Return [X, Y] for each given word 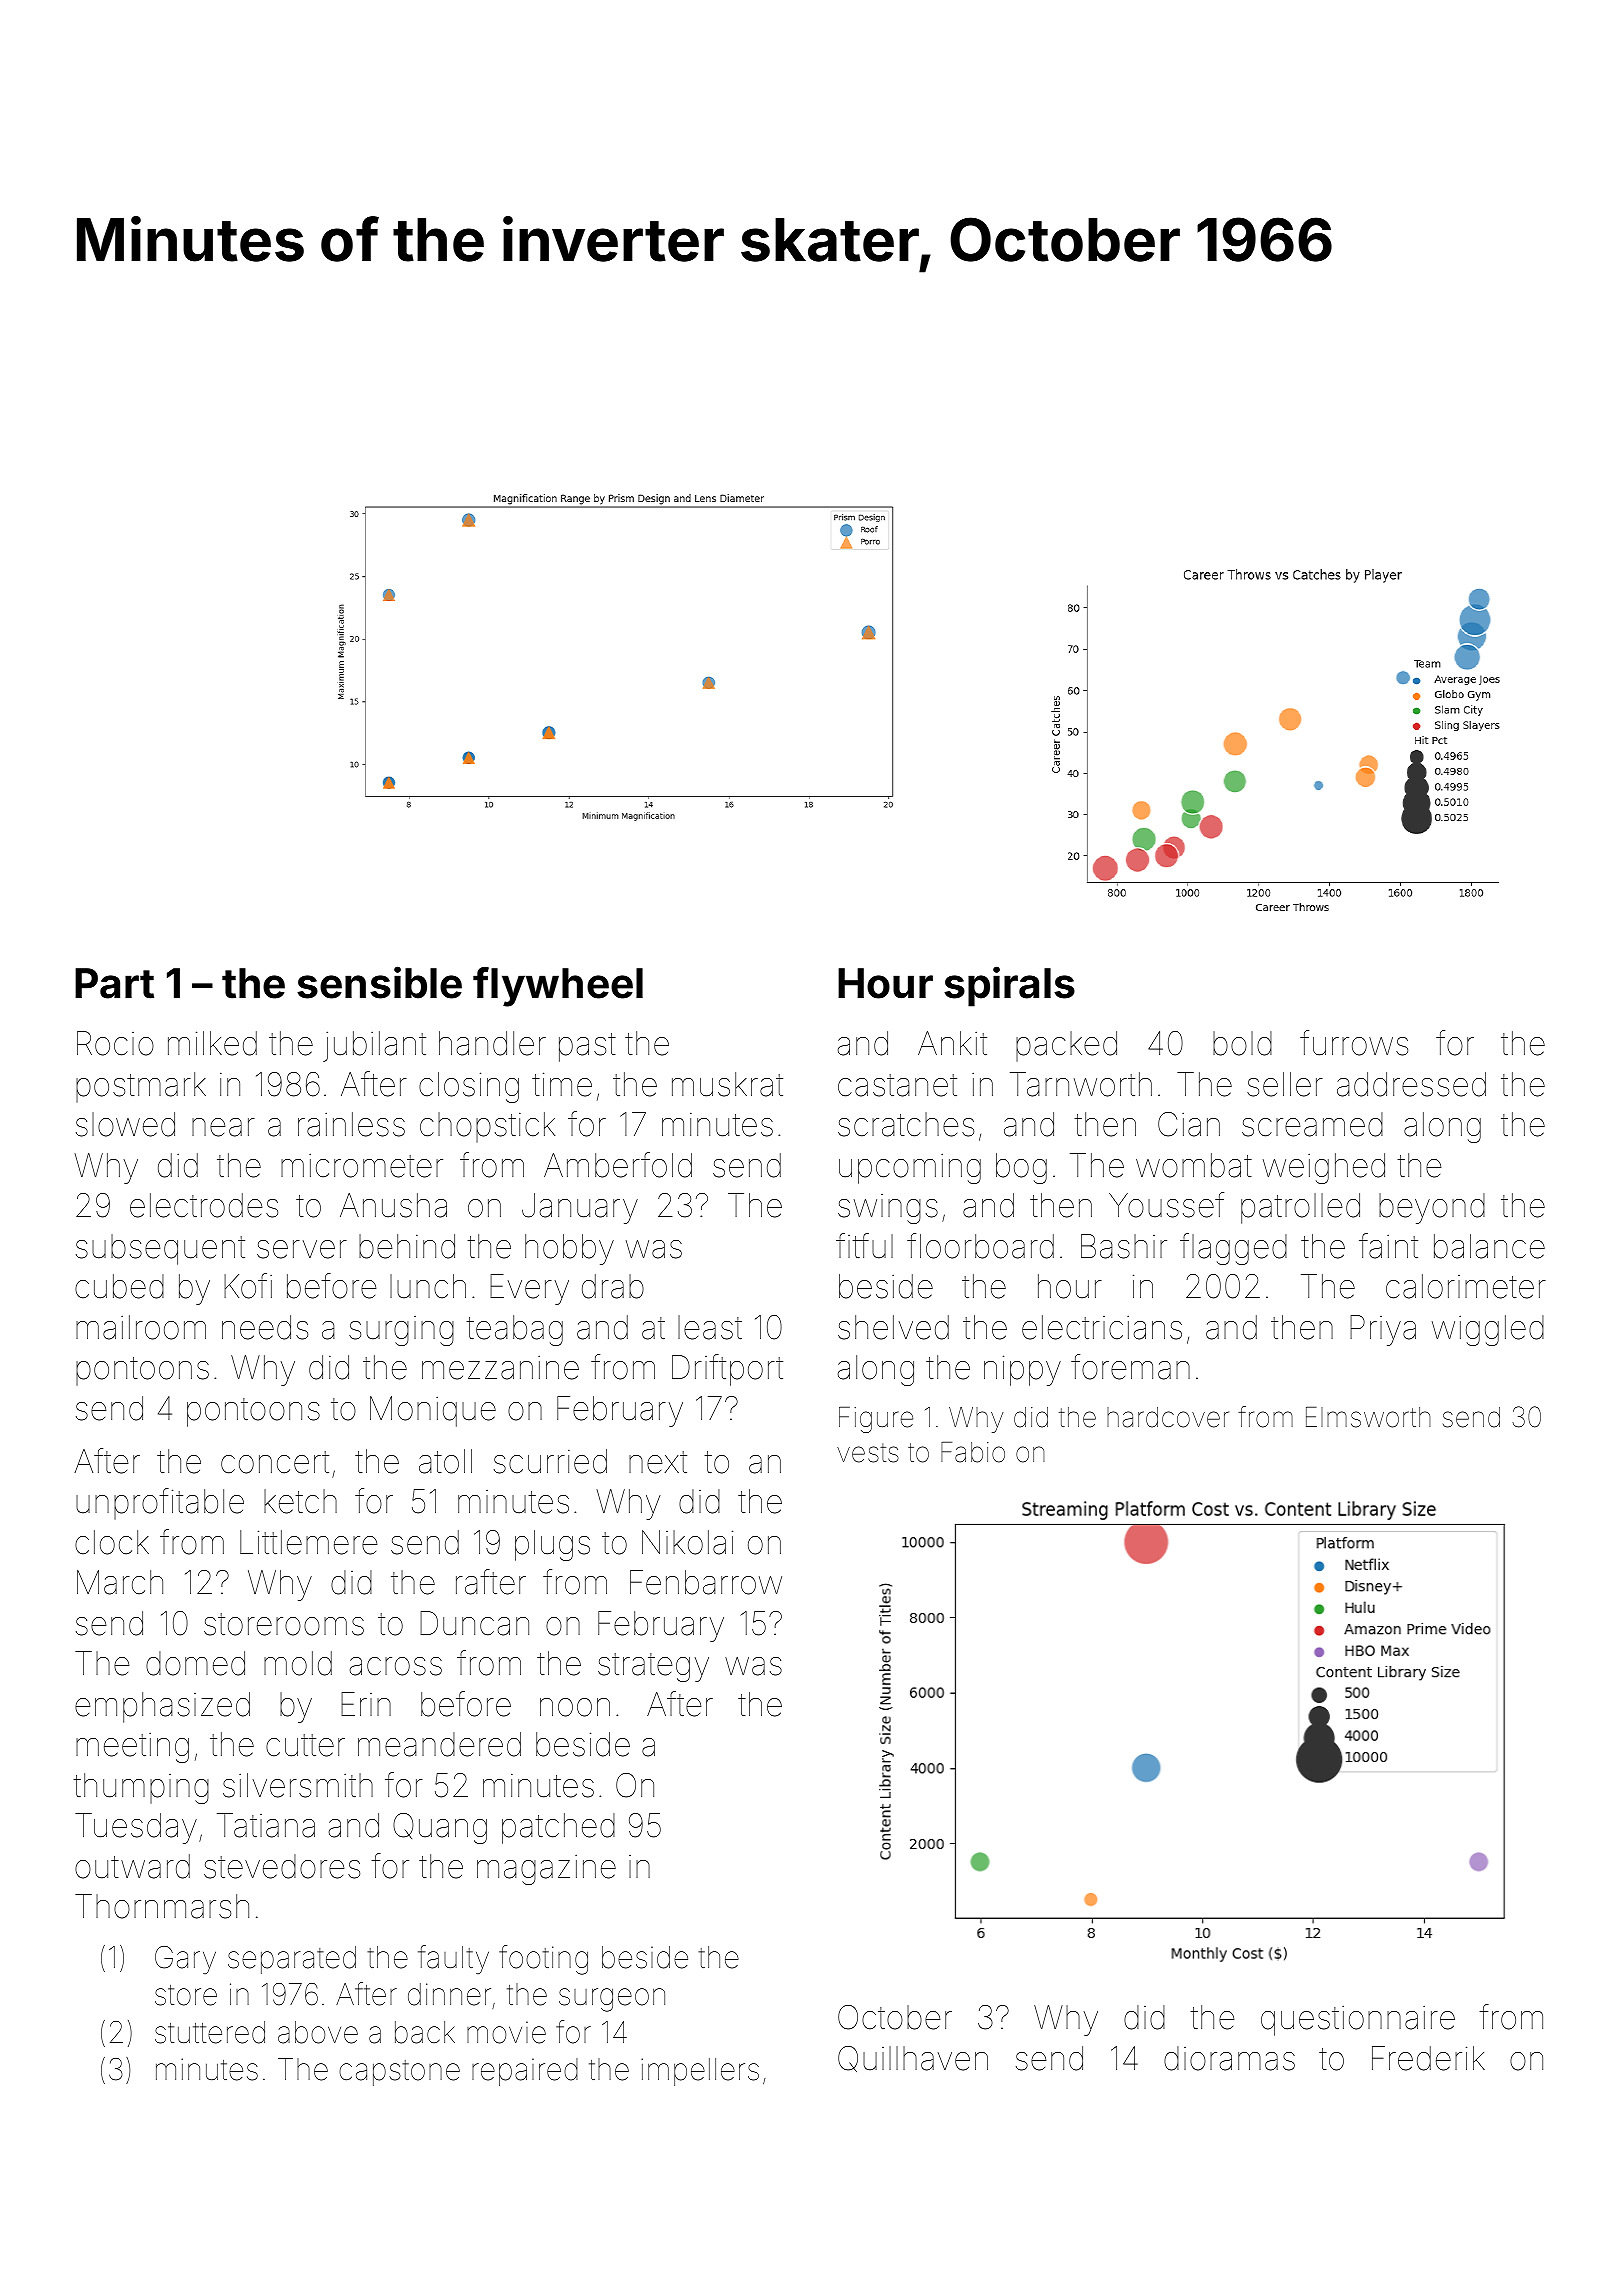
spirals [1009, 986]
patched [558, 1828]
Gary [185, 1960]
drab [613, 1286]
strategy [653, 1667]
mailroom [141, 1327]
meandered [439, 1744]
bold [1242, 1043]
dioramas [1229, 2058]
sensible [379, 982]
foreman [1130, 1367]
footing [543, 1960]
